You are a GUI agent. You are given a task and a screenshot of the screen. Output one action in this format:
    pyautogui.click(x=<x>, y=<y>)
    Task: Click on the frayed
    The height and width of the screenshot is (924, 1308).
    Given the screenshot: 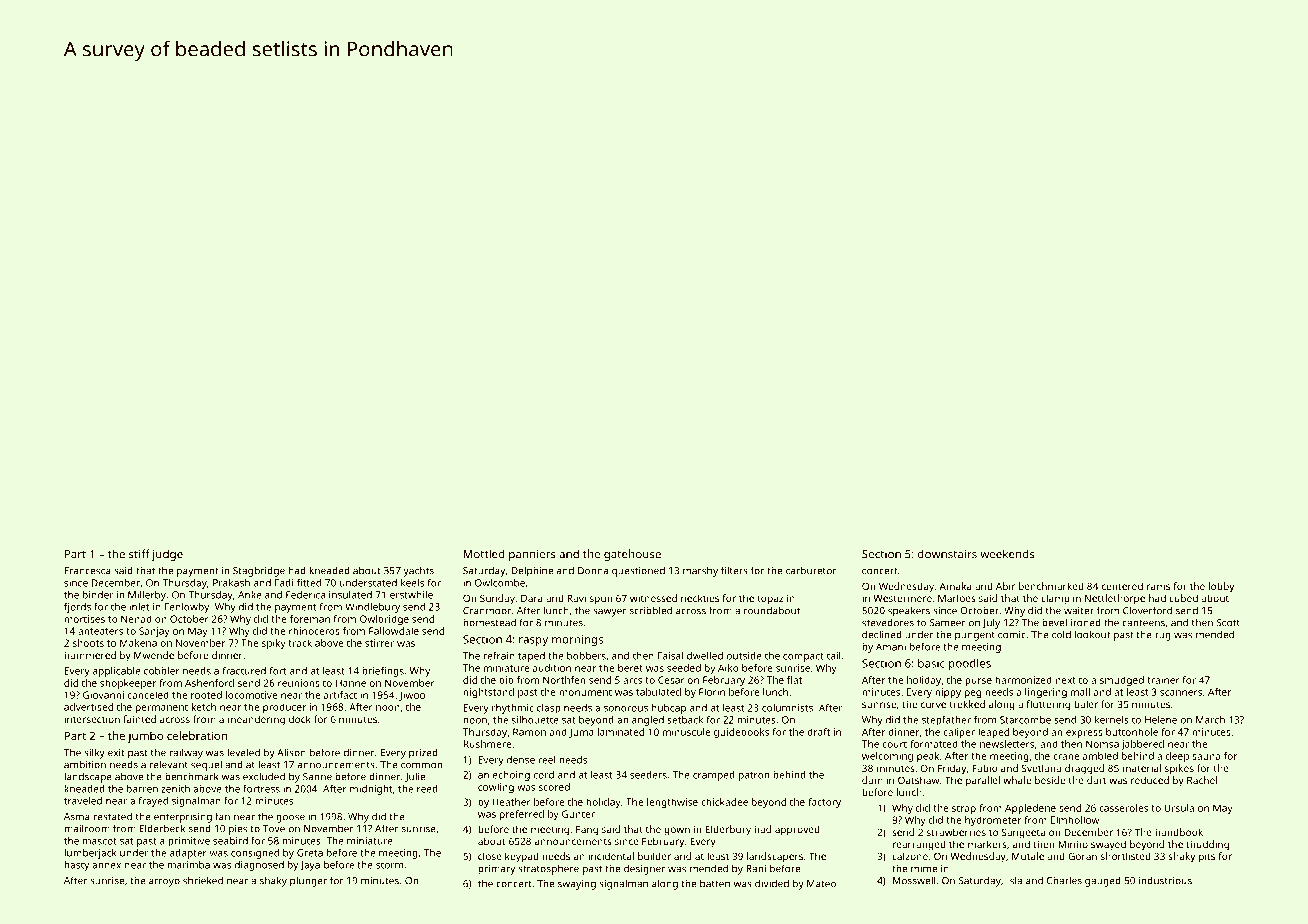 What is the action you would take?
    pyautogui.click(x=153, y=802)
